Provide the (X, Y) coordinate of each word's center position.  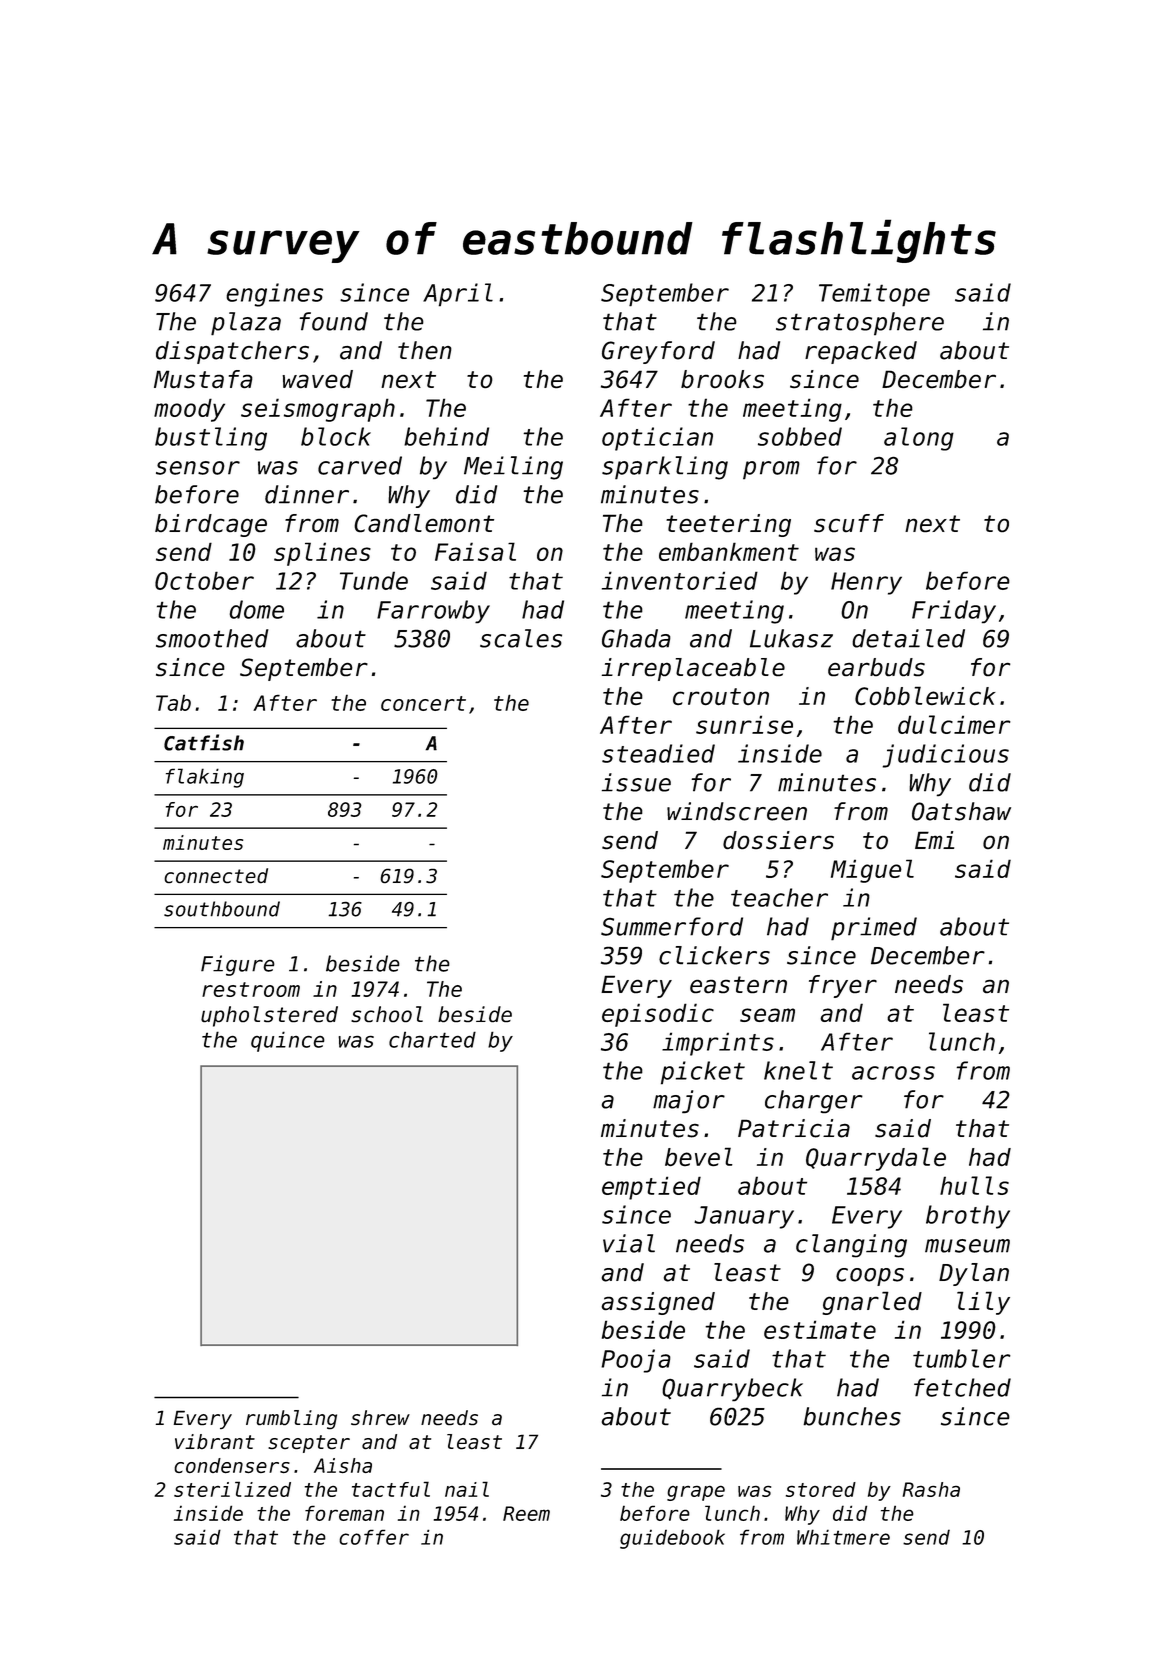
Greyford (658, 352)
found (333, 321)
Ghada (636, 638)
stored (821, 1489)
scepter (309, 1444)
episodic (658, 1015)
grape (696, 1493)
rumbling (291, 1419)
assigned (658, 1303)
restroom (251, 989)
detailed (908, 638)
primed (874, 929)
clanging (851, 1246)
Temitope (874, 295)
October (204, 580)
